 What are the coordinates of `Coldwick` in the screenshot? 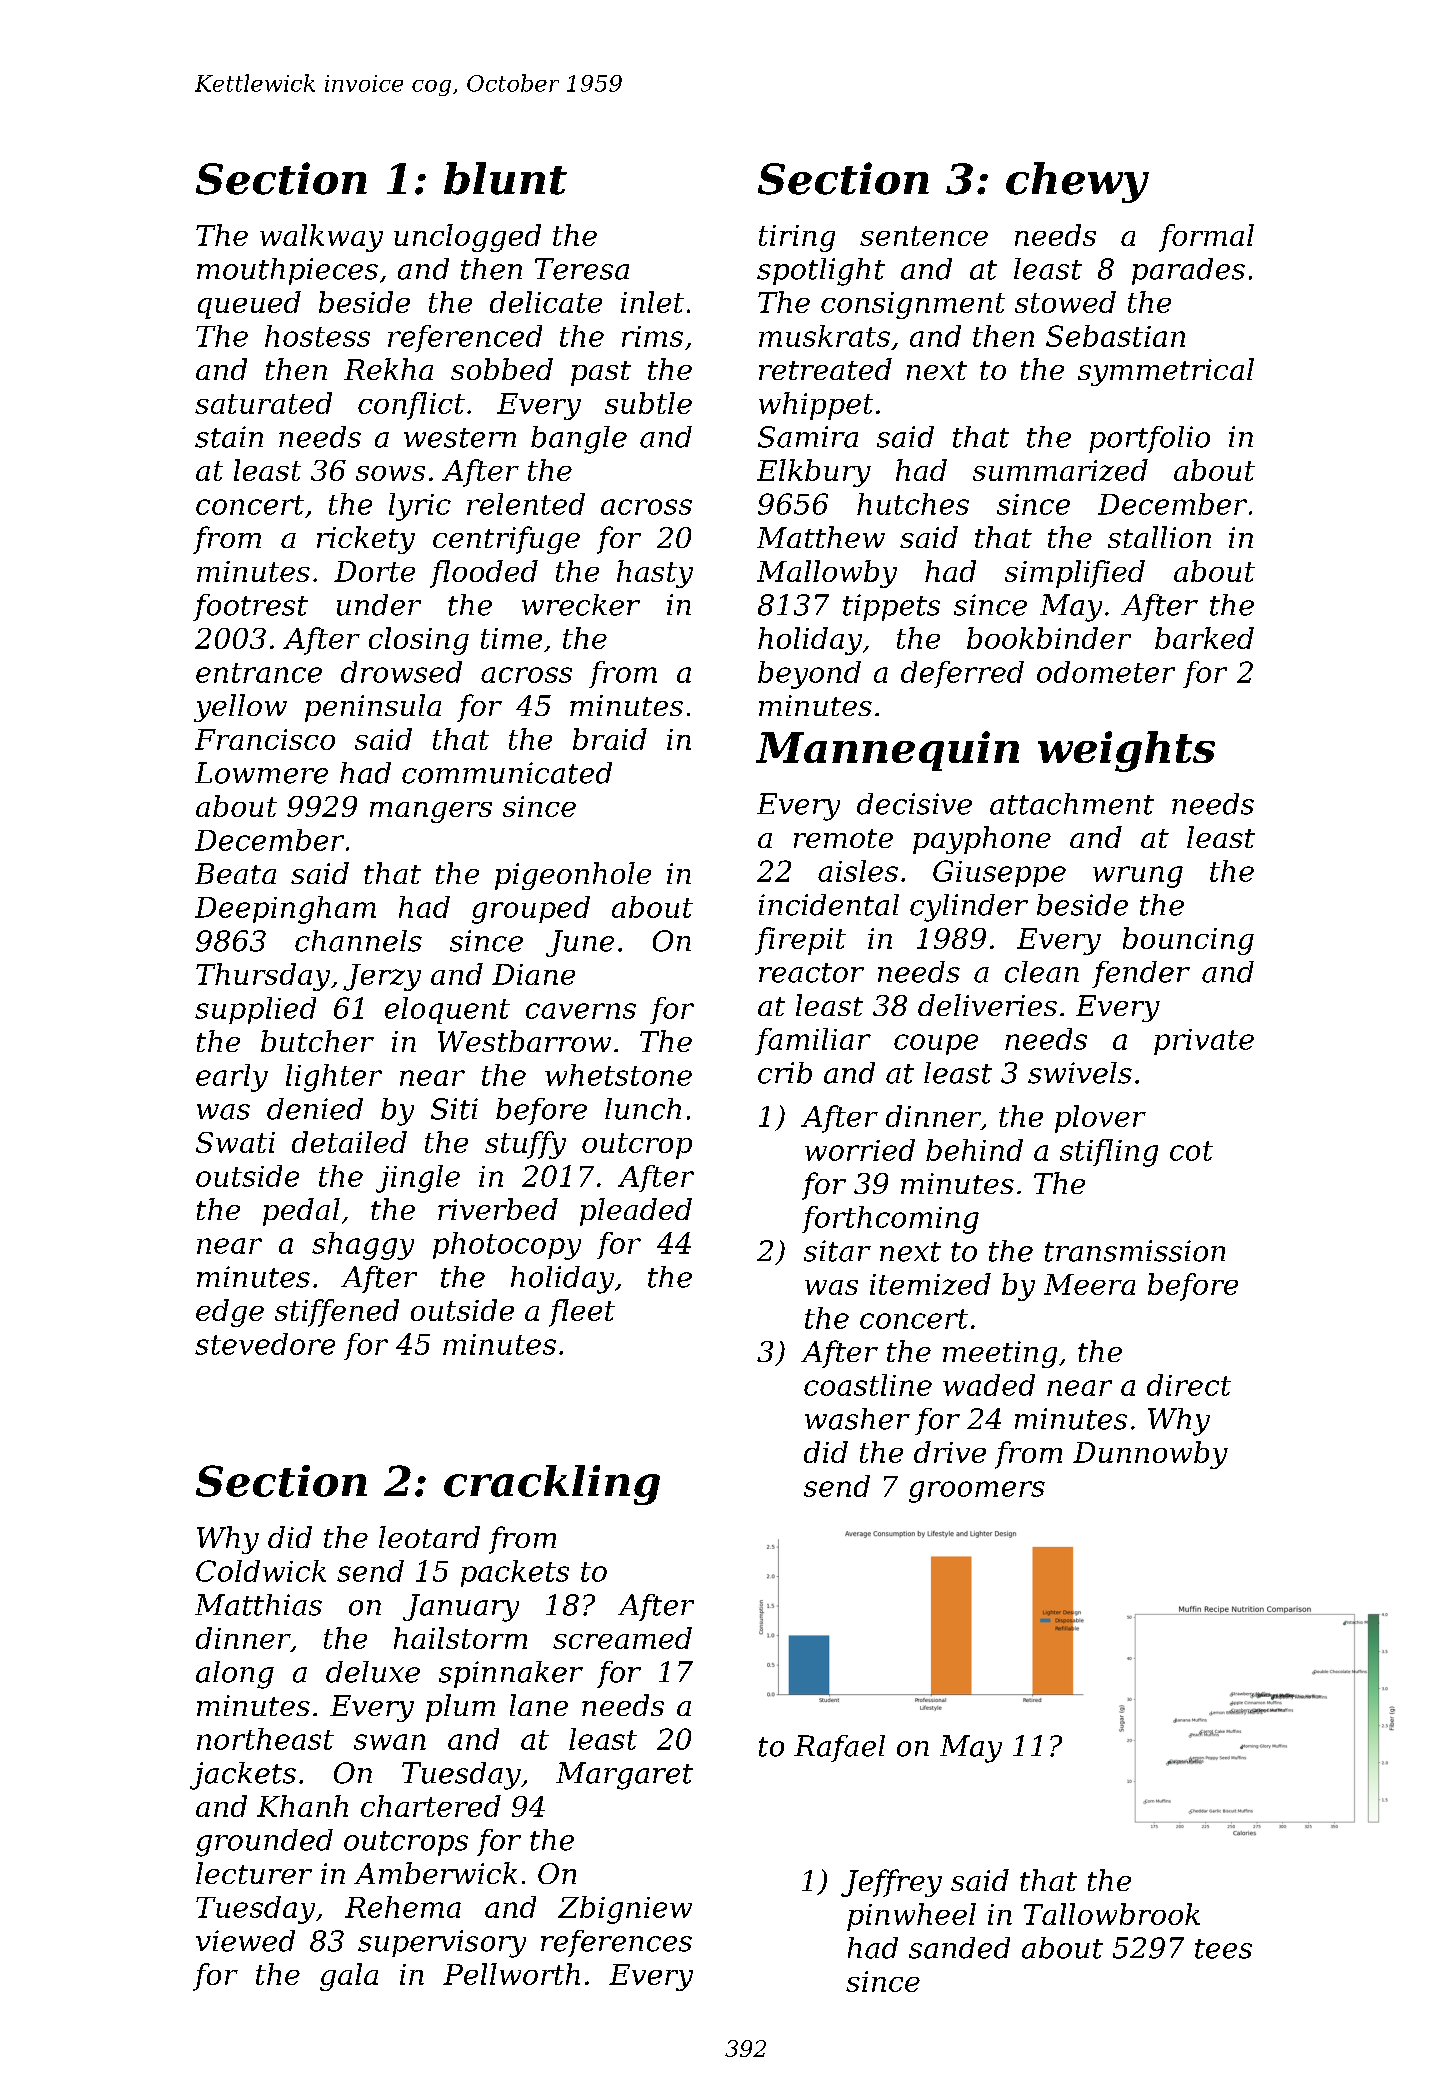 It's located at (261, 1571).
